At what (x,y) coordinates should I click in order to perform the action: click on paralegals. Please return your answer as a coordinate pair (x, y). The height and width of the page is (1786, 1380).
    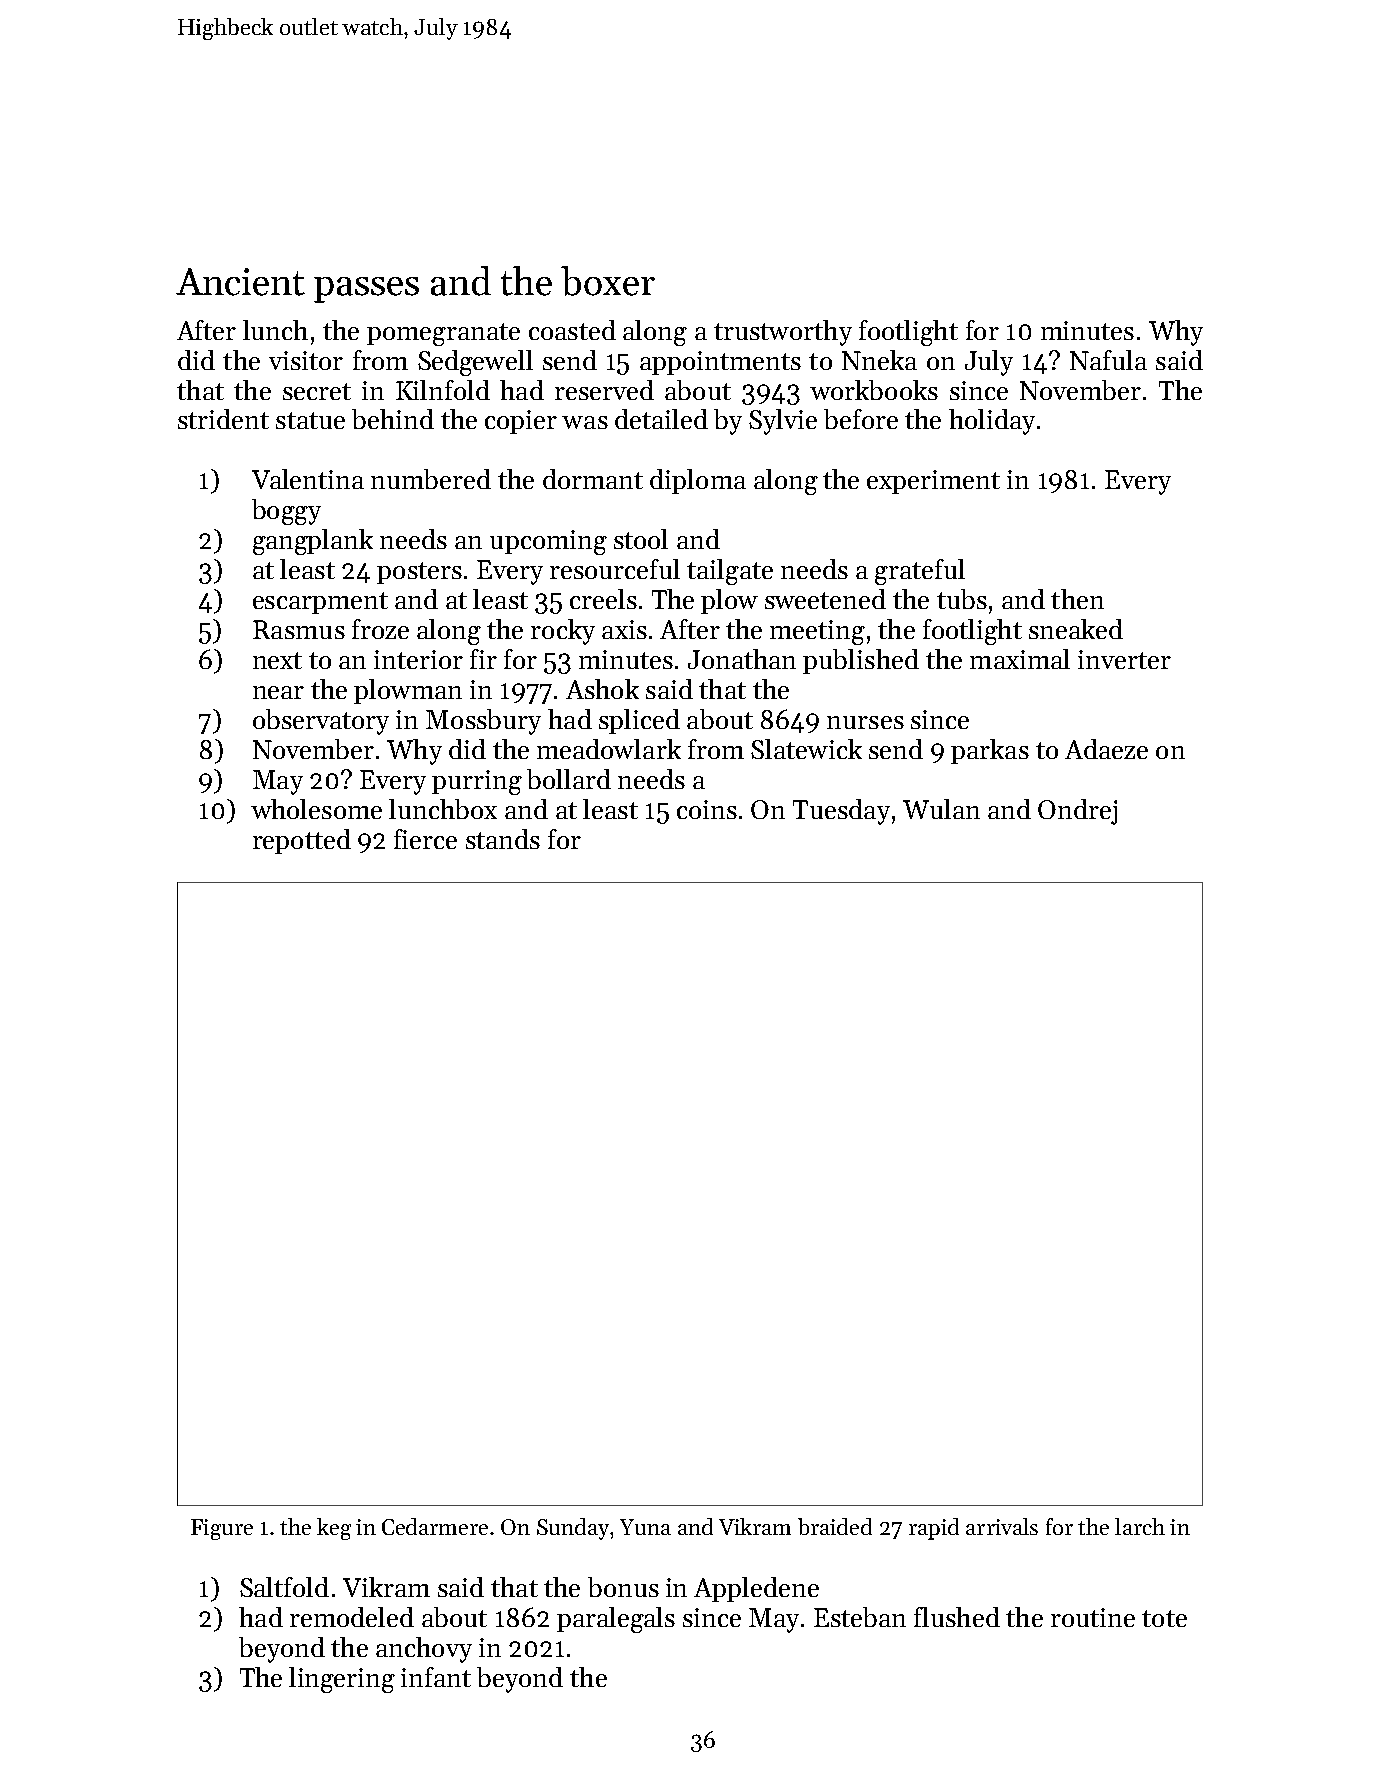
    Looking at the image, I should click on (616, 1620).
